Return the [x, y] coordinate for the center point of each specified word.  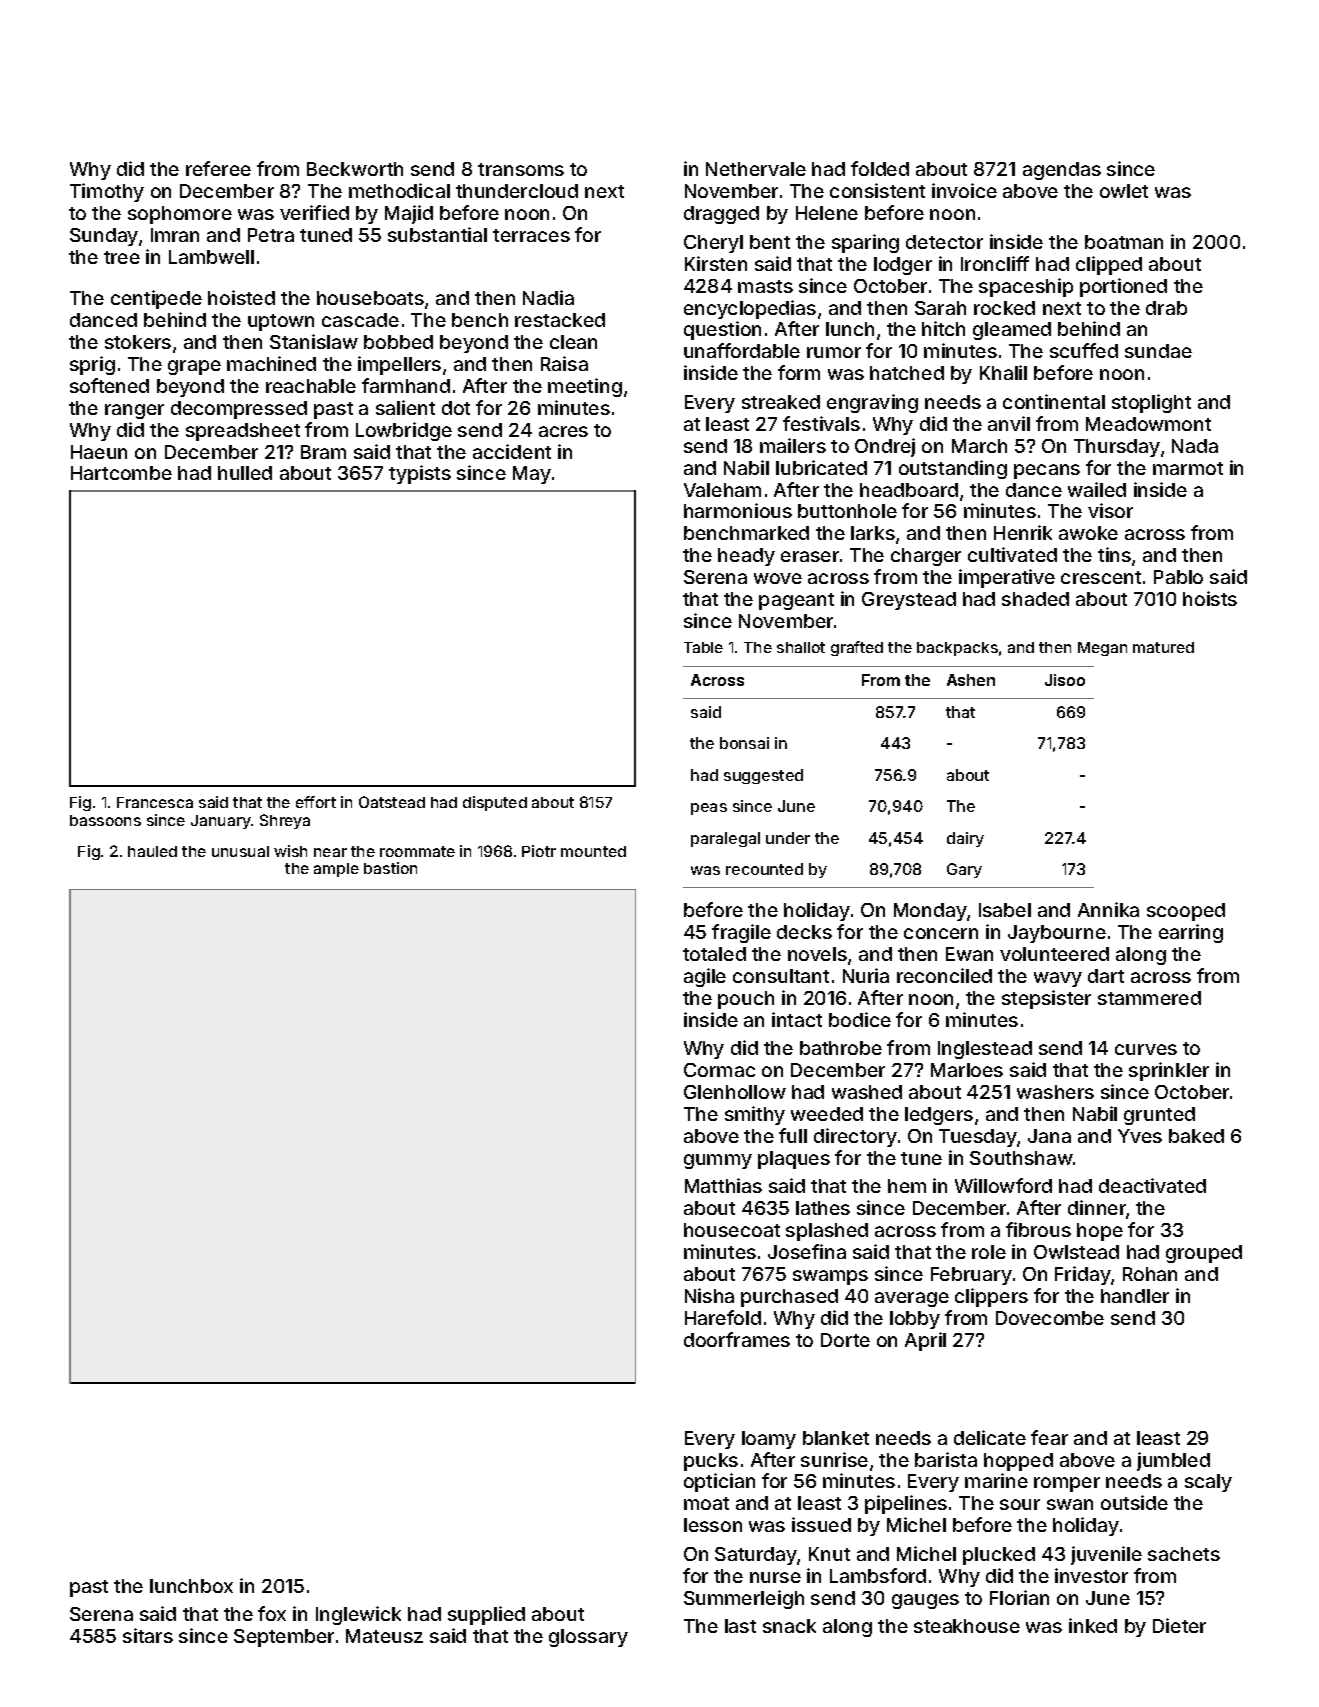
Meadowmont [1148, 424]
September [284, 1638]
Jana [1049, 1136]
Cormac [719, 1070]
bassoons [105, 820]
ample [336, 870]
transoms [521, 169]
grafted [857, 648]
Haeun [99, 452]
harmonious [738, 510]
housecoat [732, 1230]
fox [272, 1613]
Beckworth [355, 169]
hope [1100, 1232]
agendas [1062, 171]
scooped [1186, 912]
